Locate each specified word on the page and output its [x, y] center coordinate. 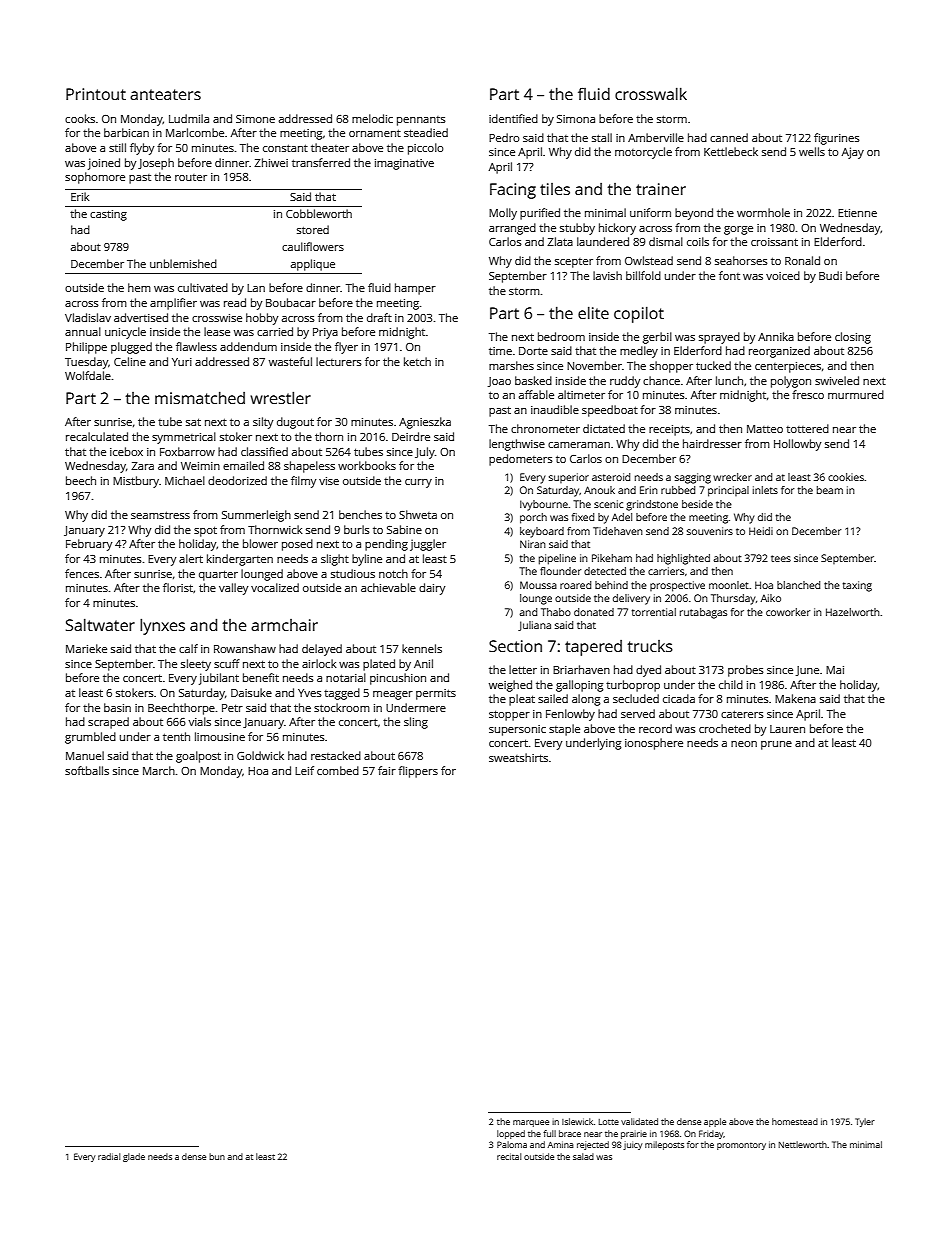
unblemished [183, 263]
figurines [837, 139]
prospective [677, 586]
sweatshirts [518, 757]
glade [134, 1157]
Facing [513, 191]
